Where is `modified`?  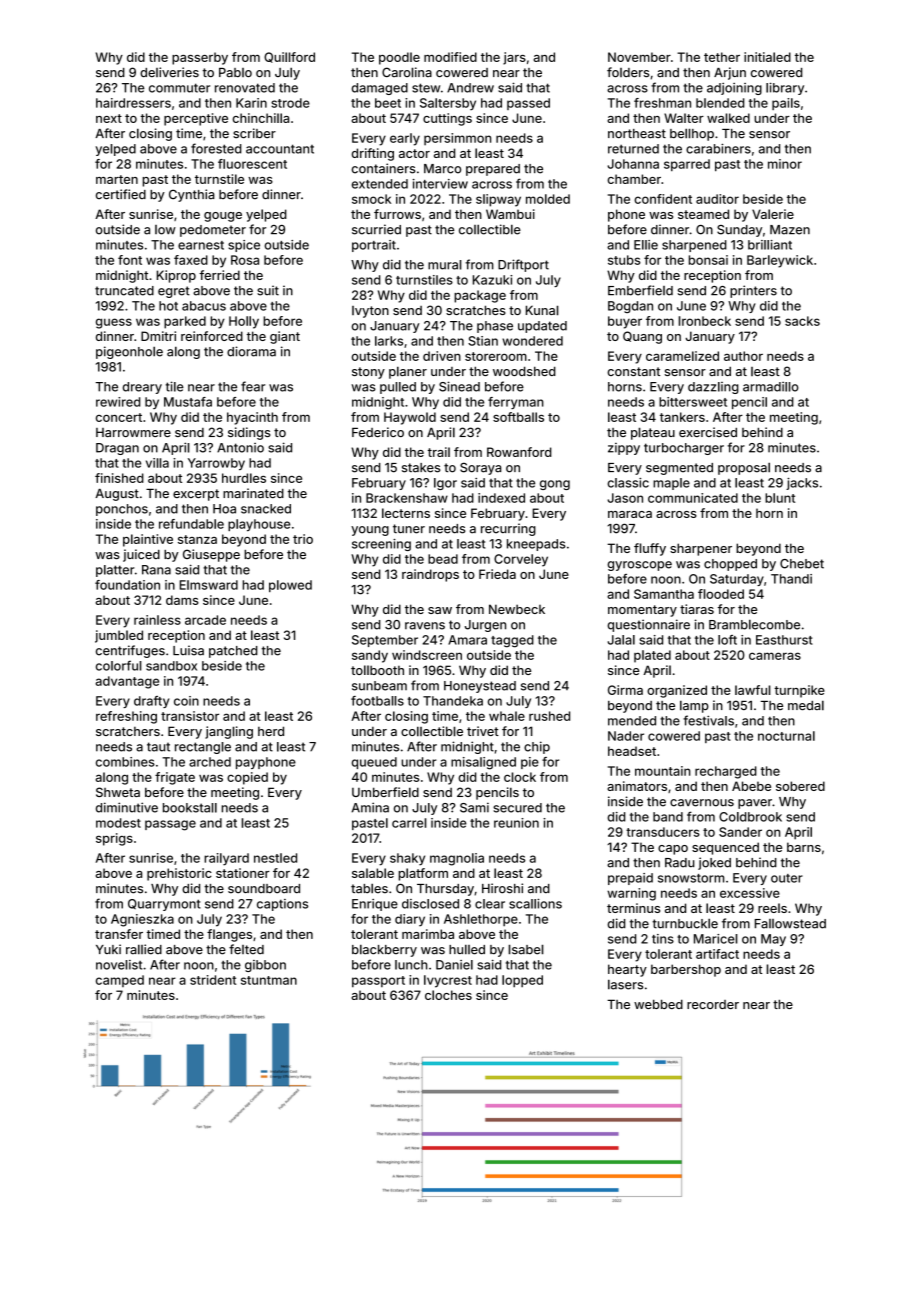
modified is located at coordinates (450, 57).
